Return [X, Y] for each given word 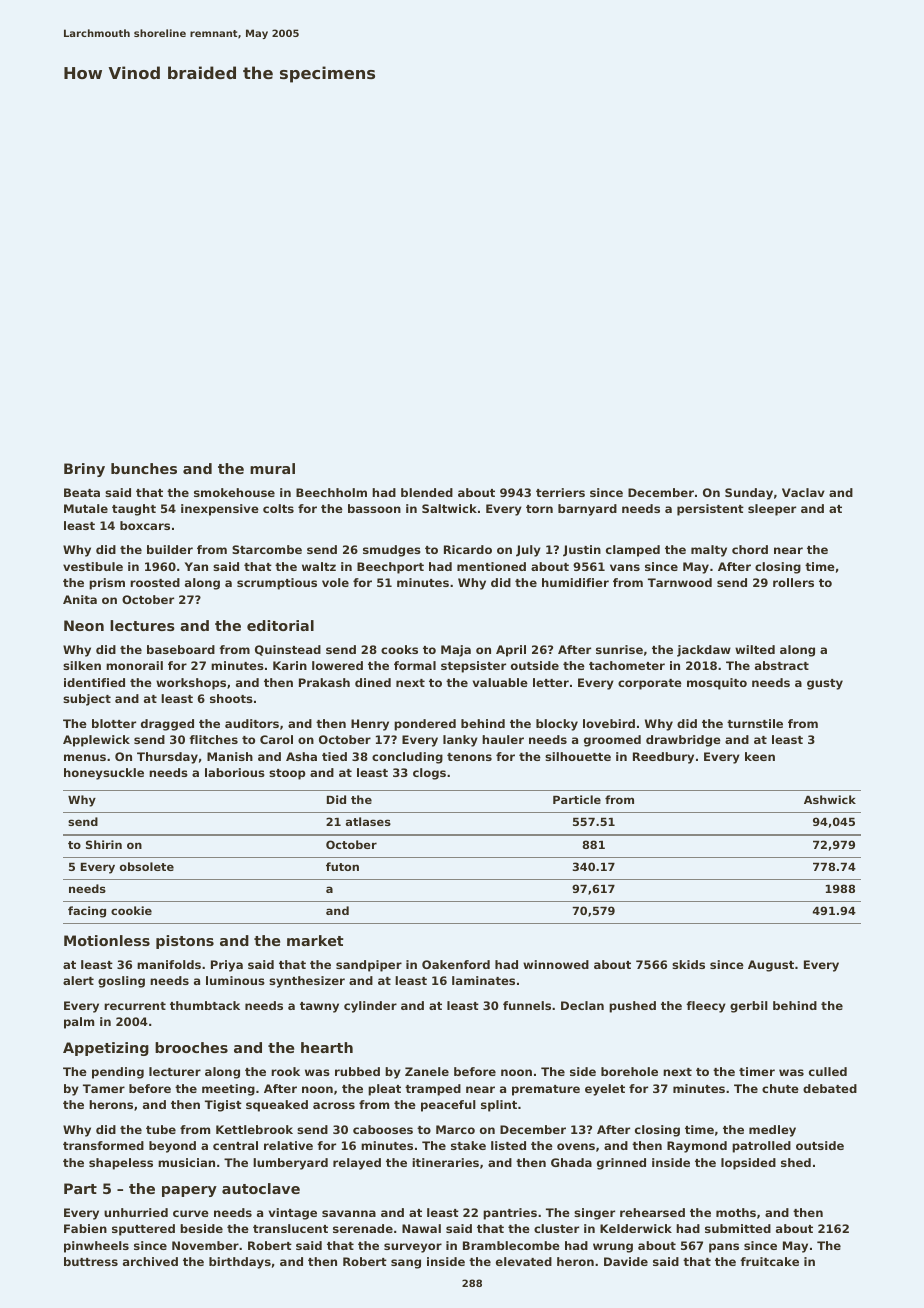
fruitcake [769, 1261]
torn [539, 509]
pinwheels [96, 1247]
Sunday [749, 494]
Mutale [86, 508]
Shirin [104, 844]
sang [406, 1264]
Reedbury [663, 758]
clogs [429, 774]
